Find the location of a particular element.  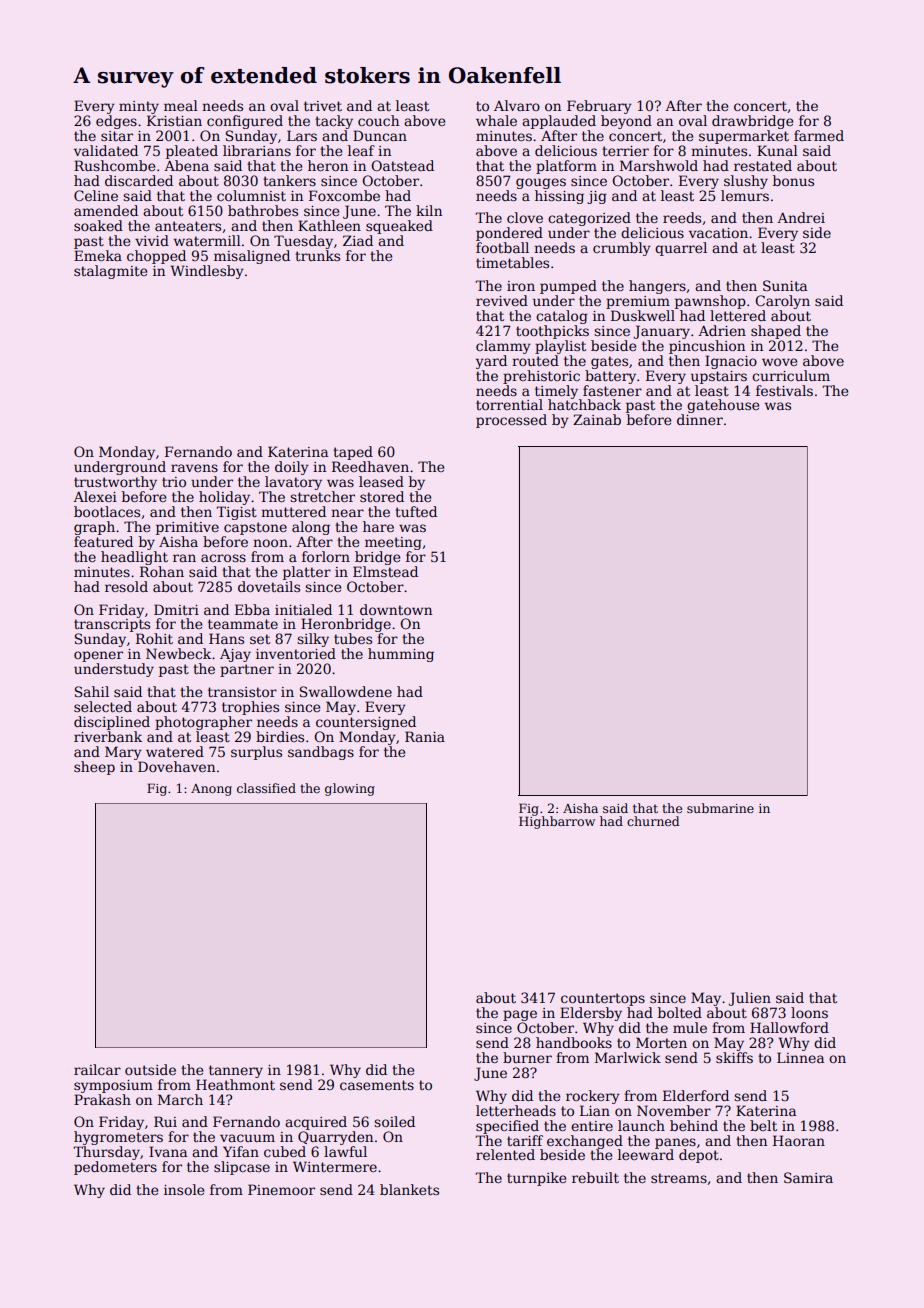

February is located at coordinates (599, 107).
